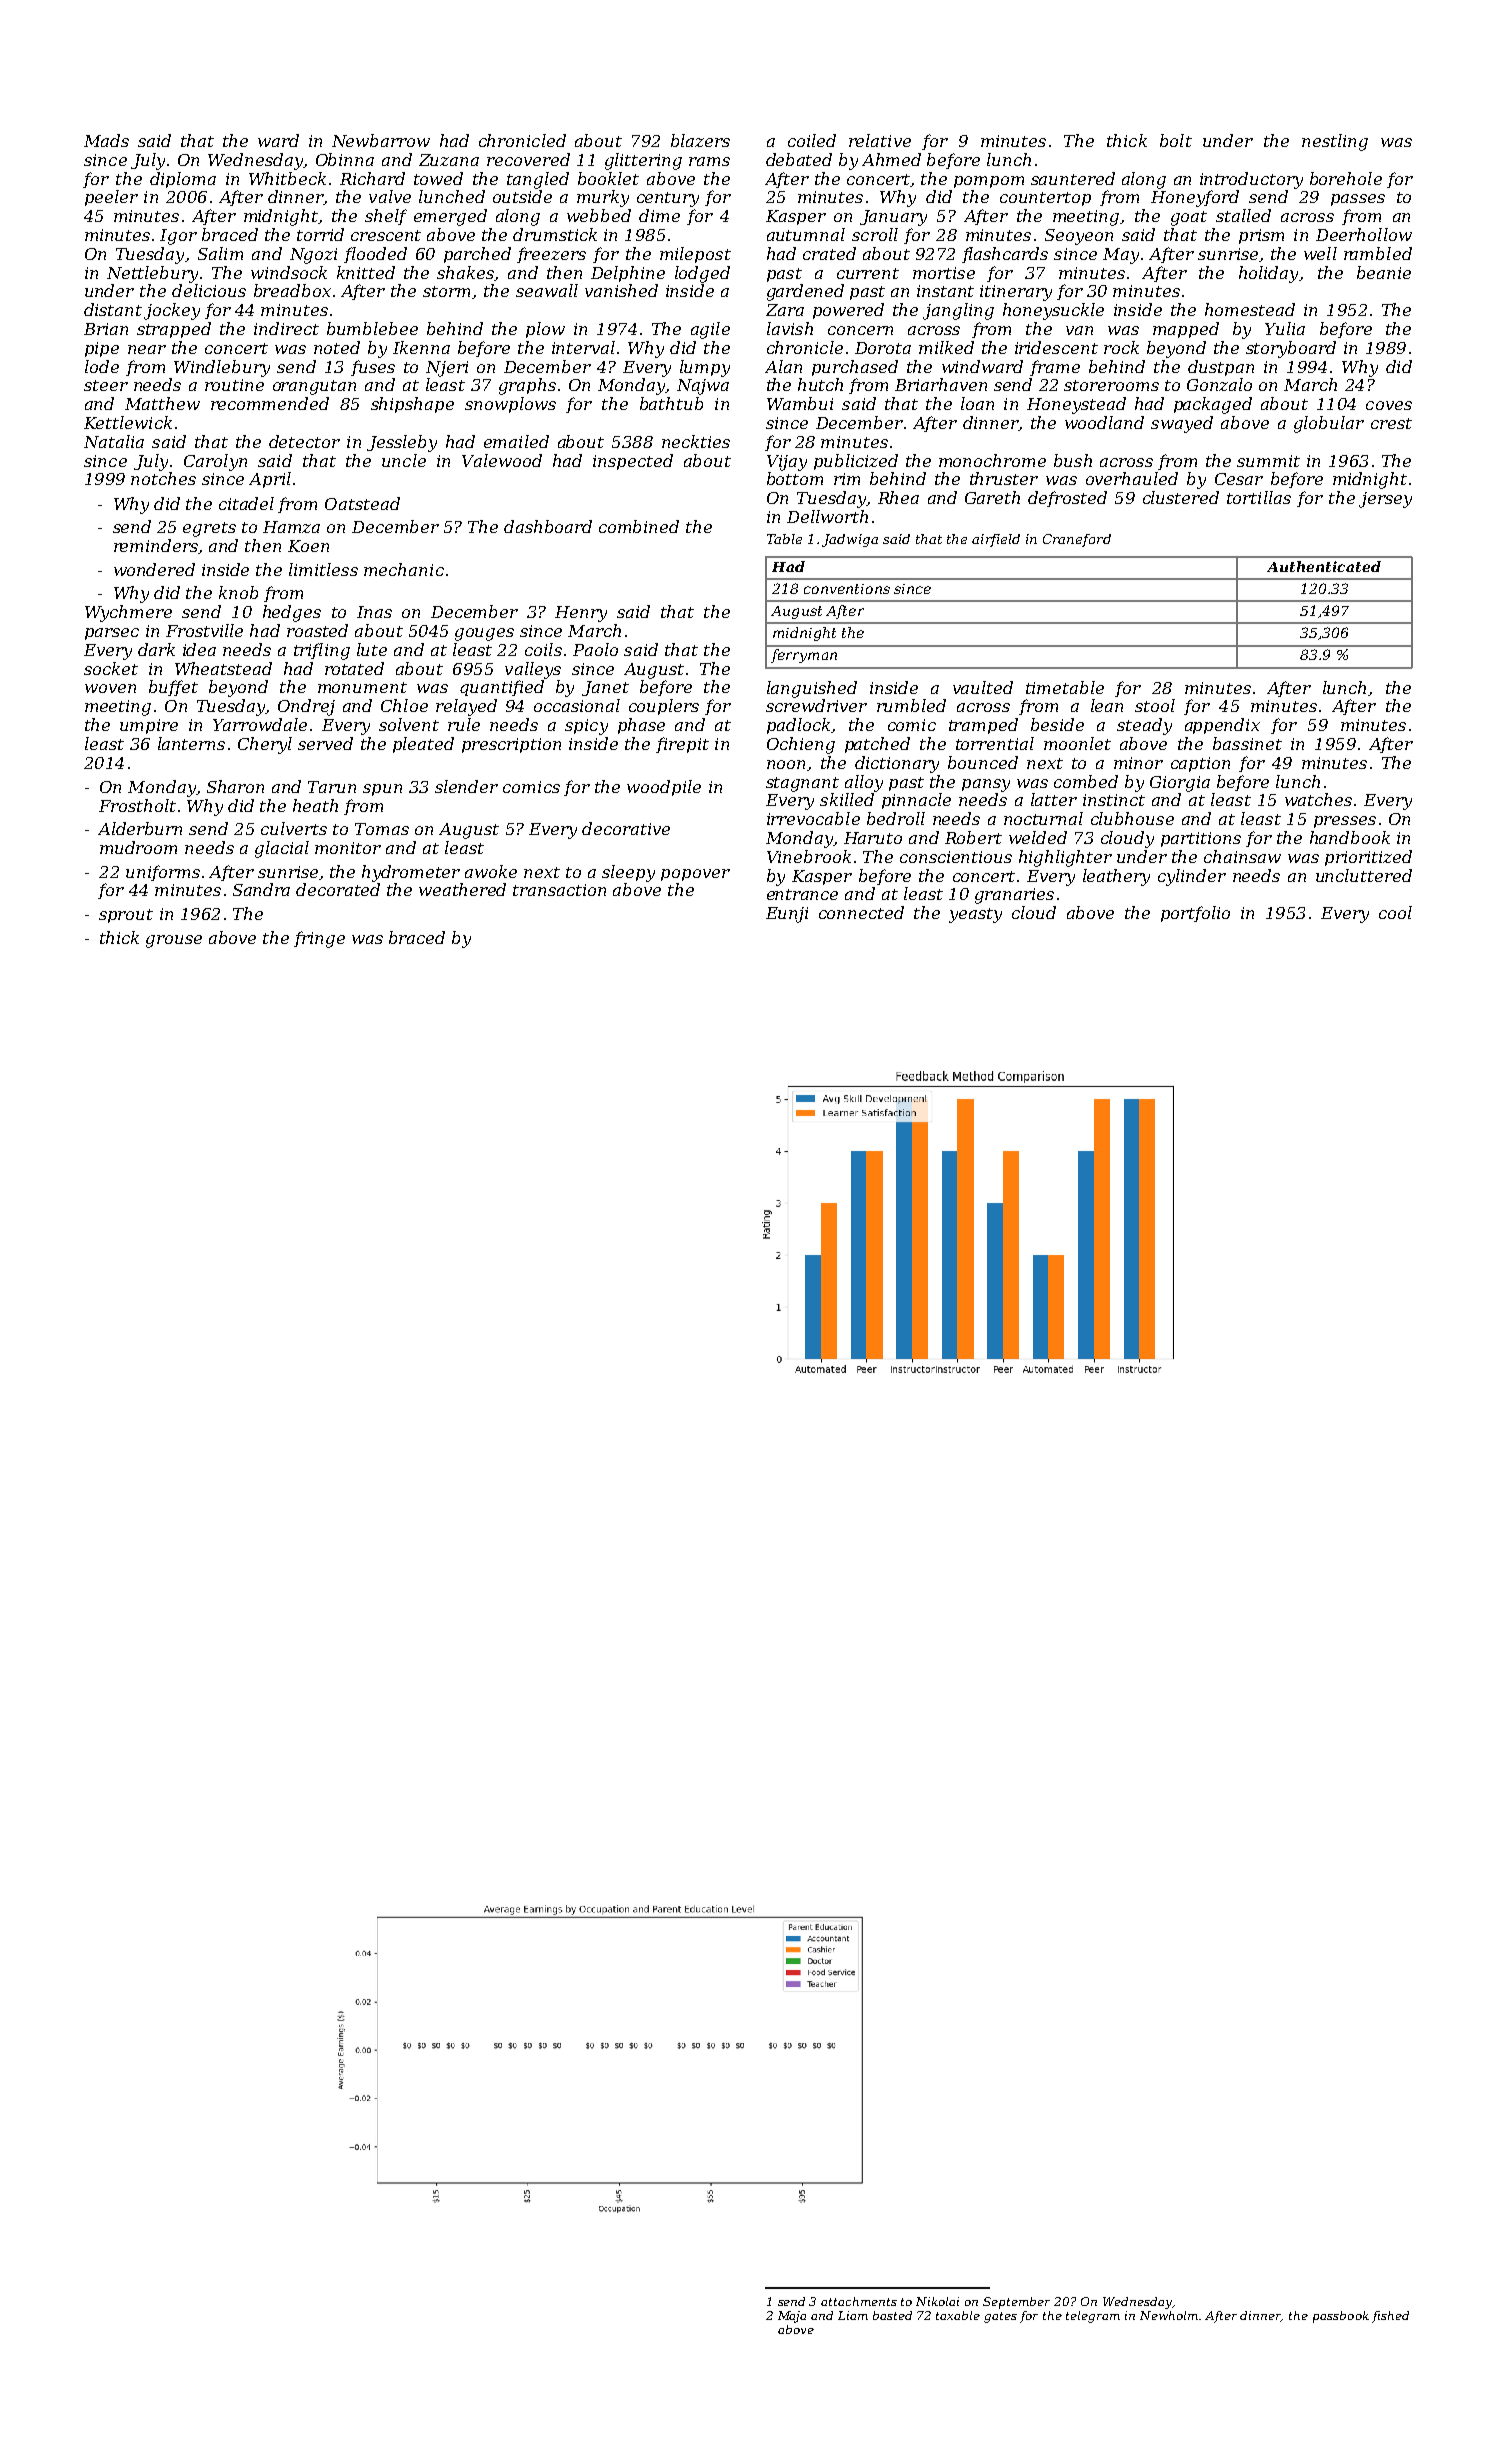 This page has height=2464, width=1496. What do you see at coordinates (792, 2317) in the page?
I see `Maja` at bounding box center [792, 2317].
